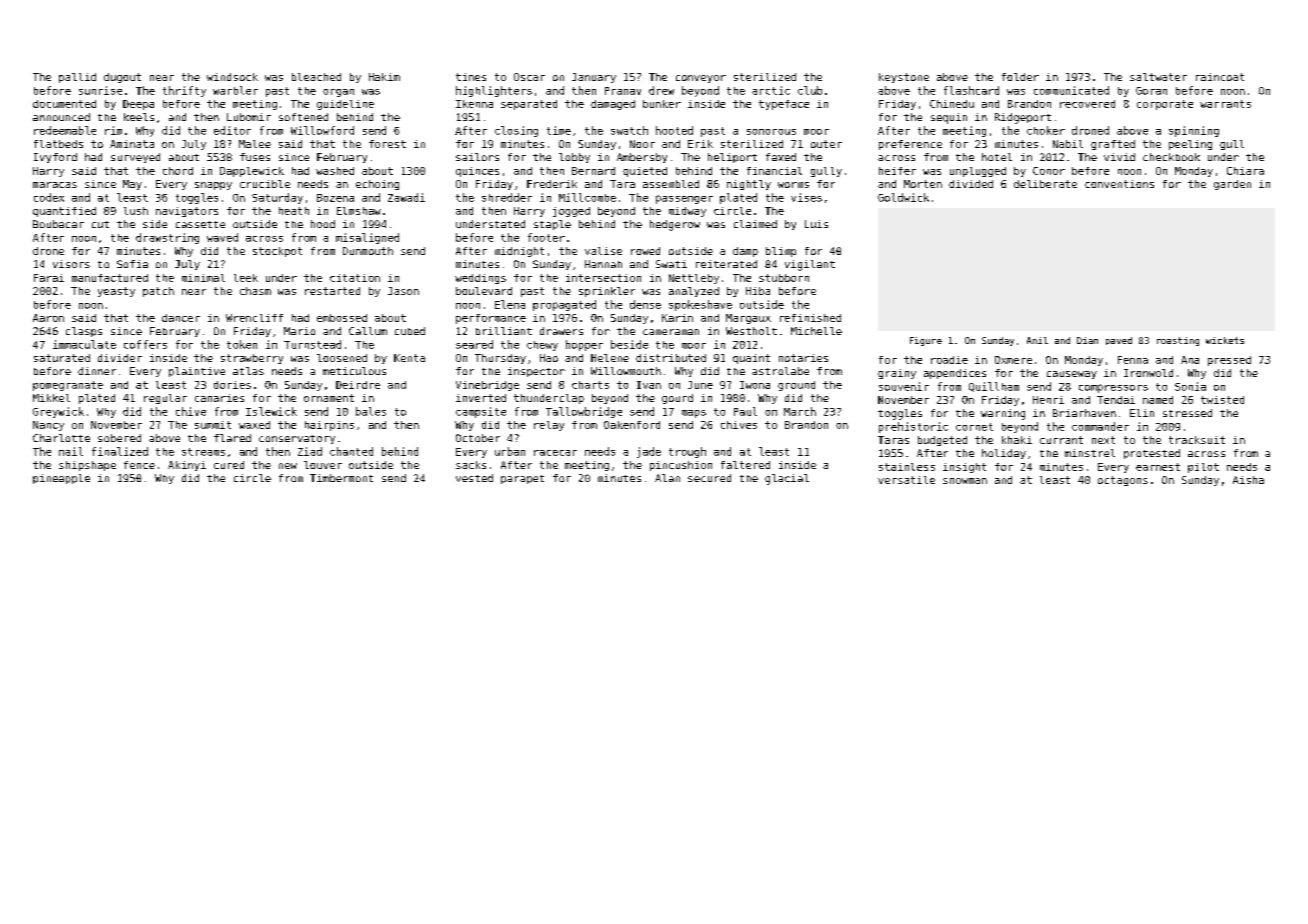 The width and height of the screenshot is (1308, 924). I want to click on pineapple, so click(61, 479).
